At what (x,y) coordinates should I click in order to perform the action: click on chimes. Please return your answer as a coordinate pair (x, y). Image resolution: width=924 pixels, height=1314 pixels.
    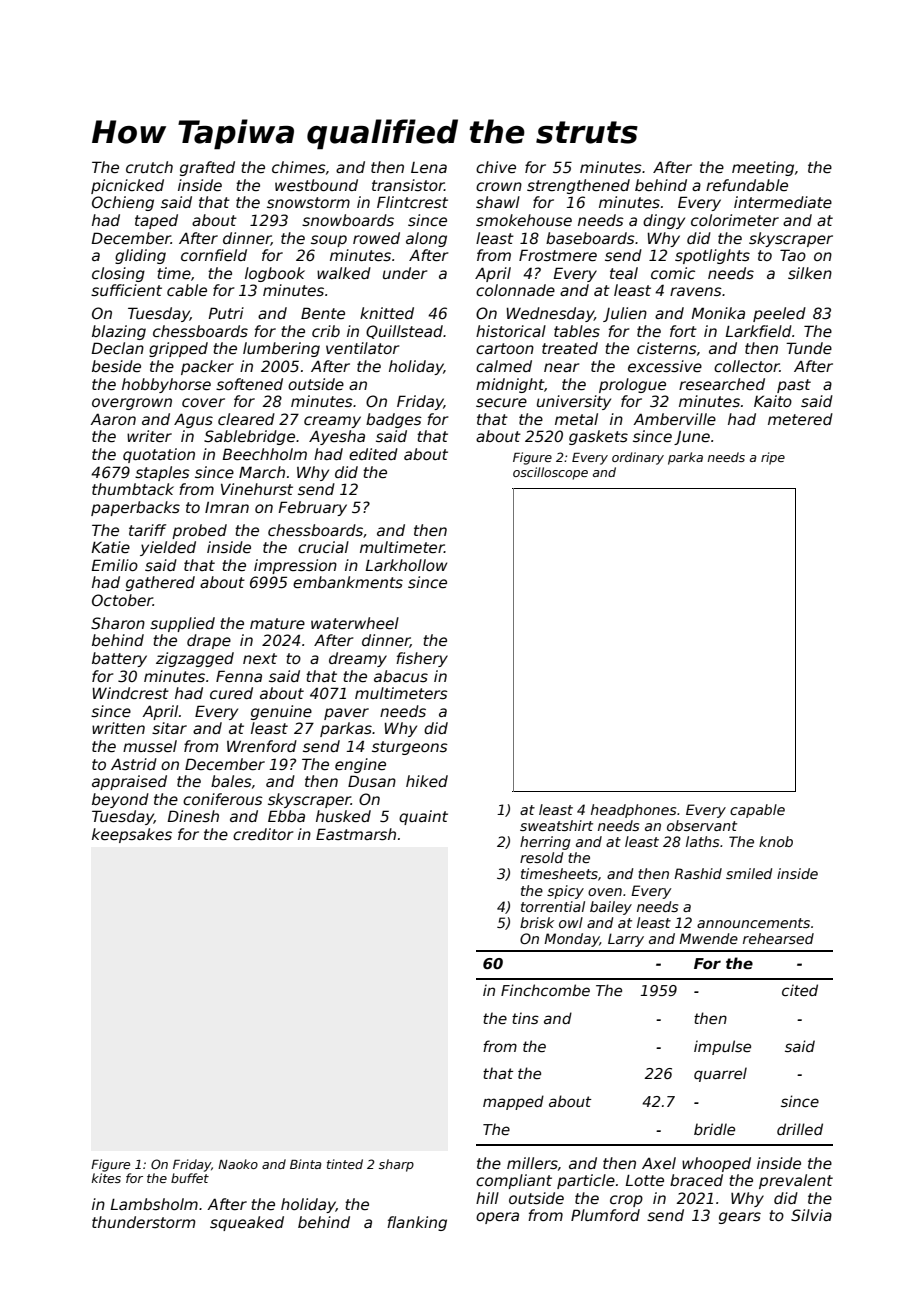
    Looking at the image, I should click on (299, 167).
